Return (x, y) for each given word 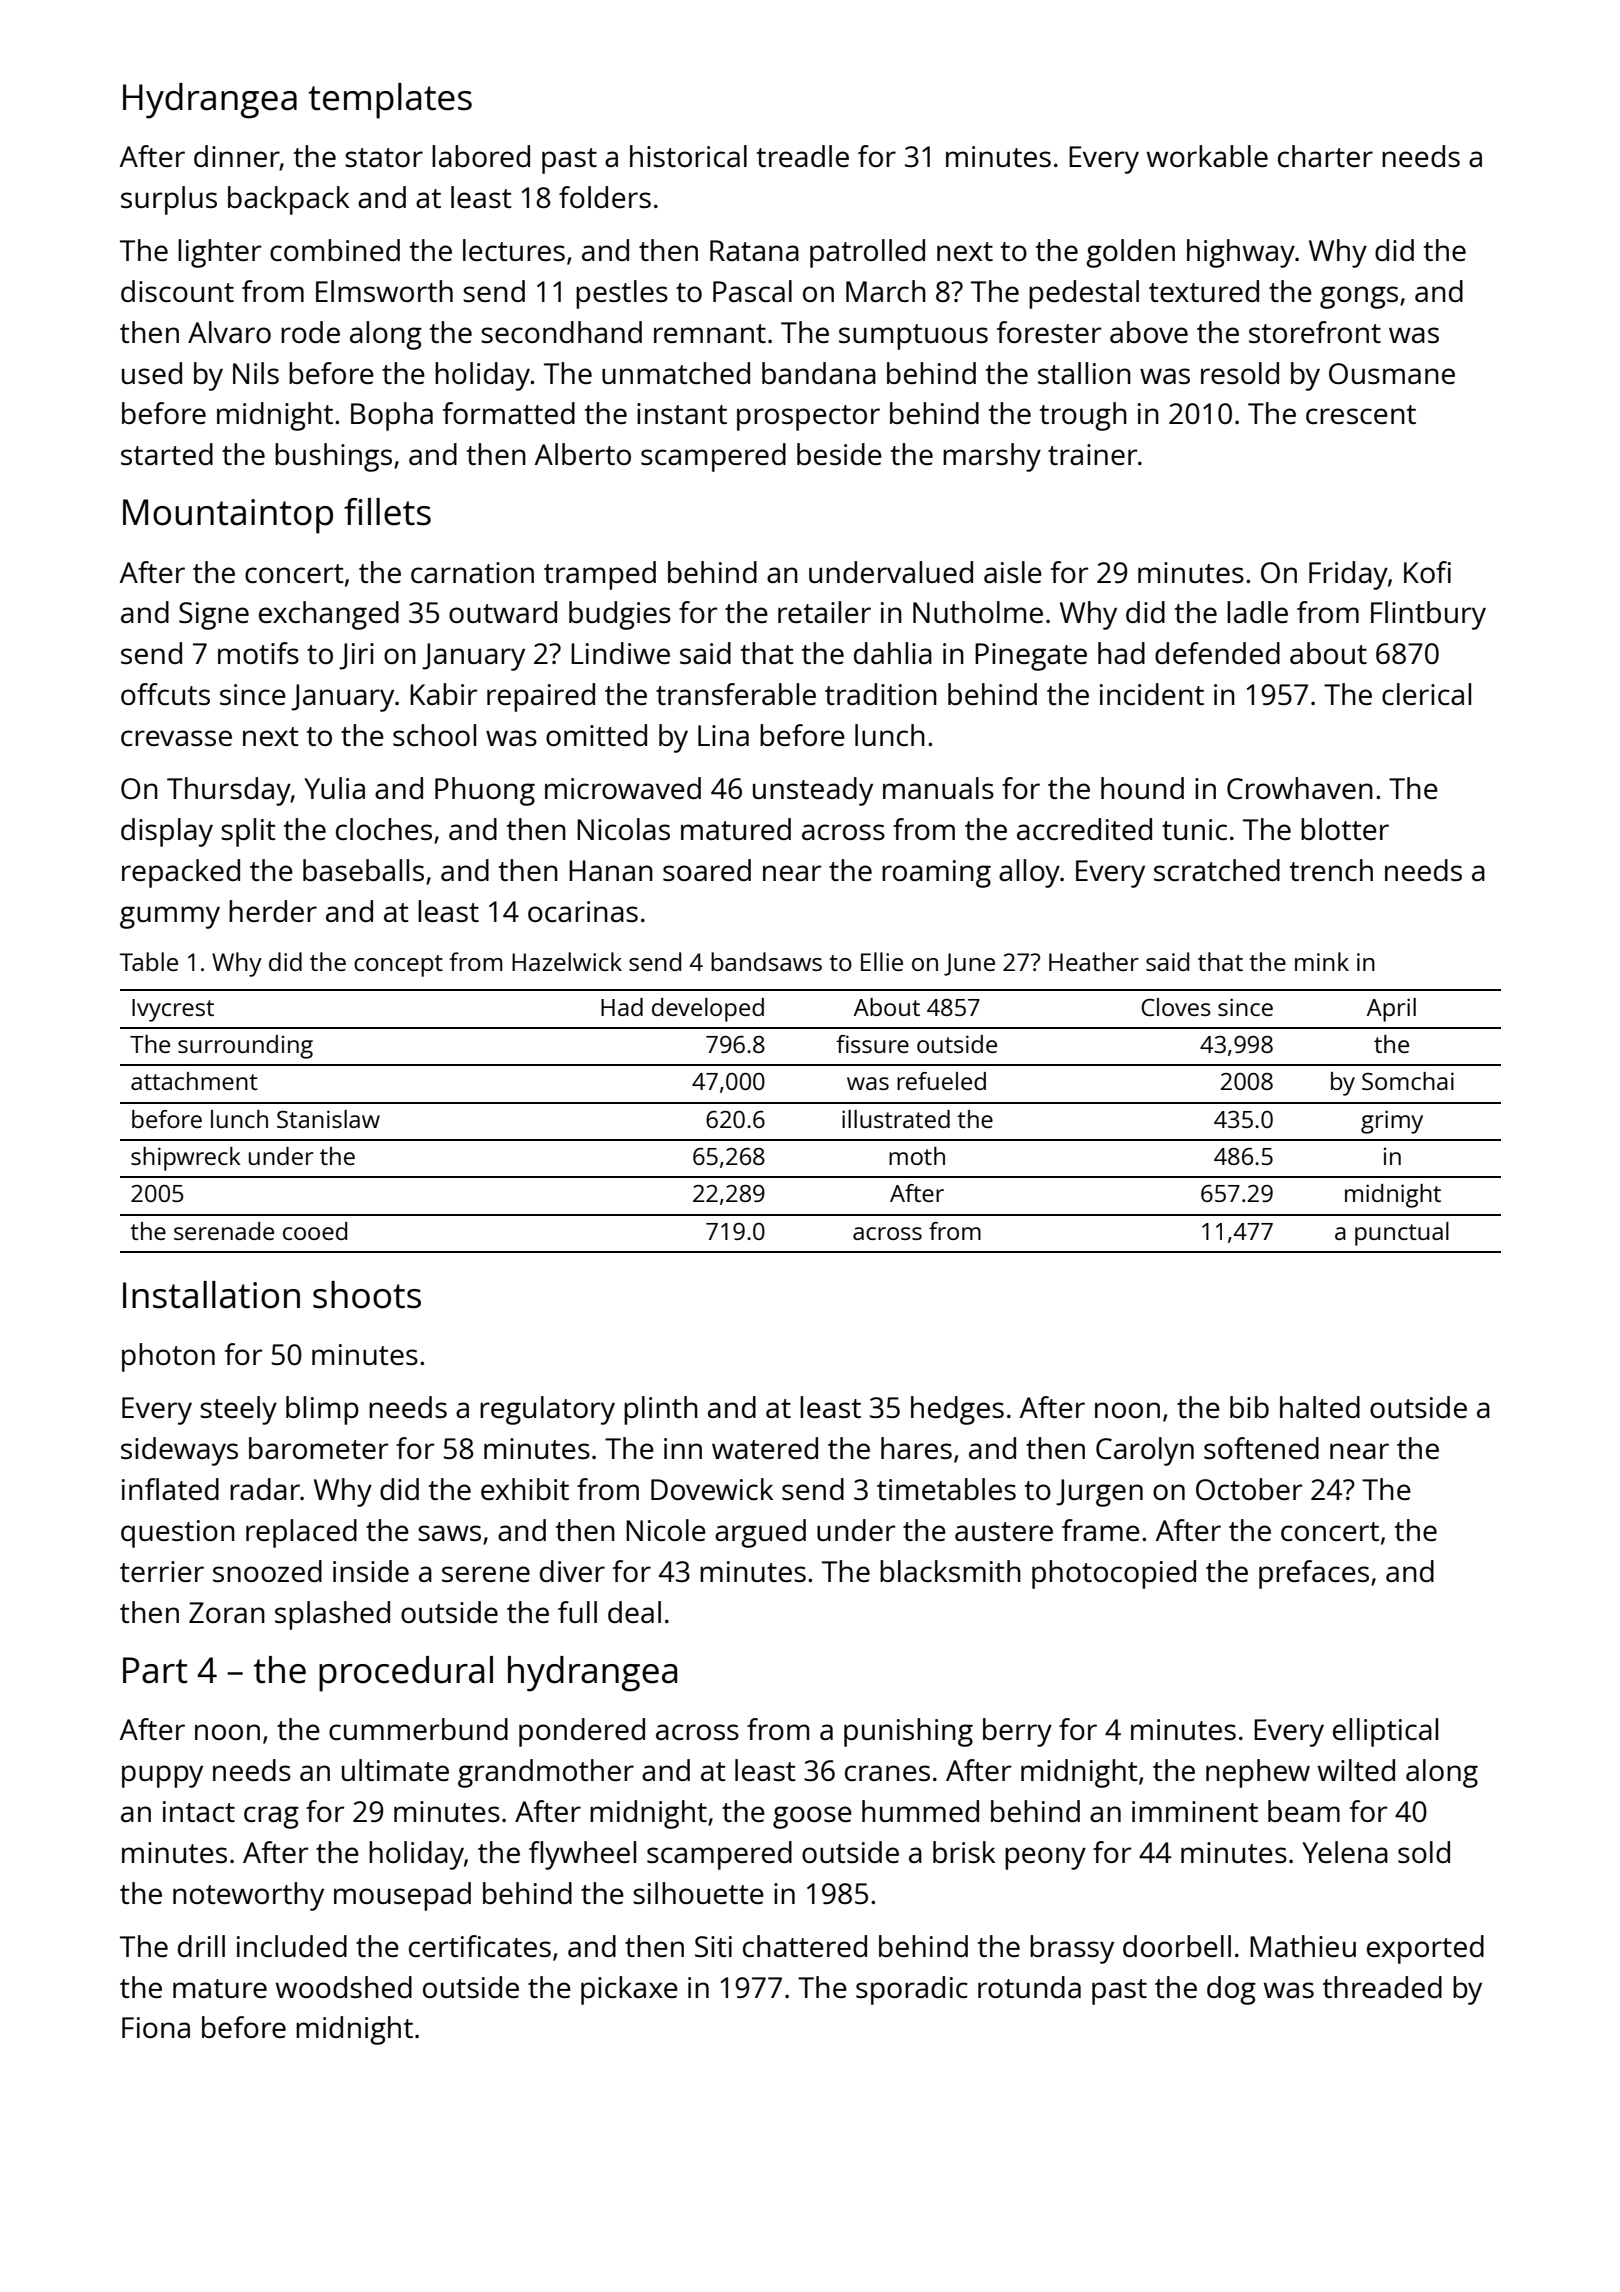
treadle (803, 156)
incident (1152, 694)
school (434, 735)
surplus (169, 200)
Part (155, 1670)
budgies (620, 615)
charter (1325, 156)
